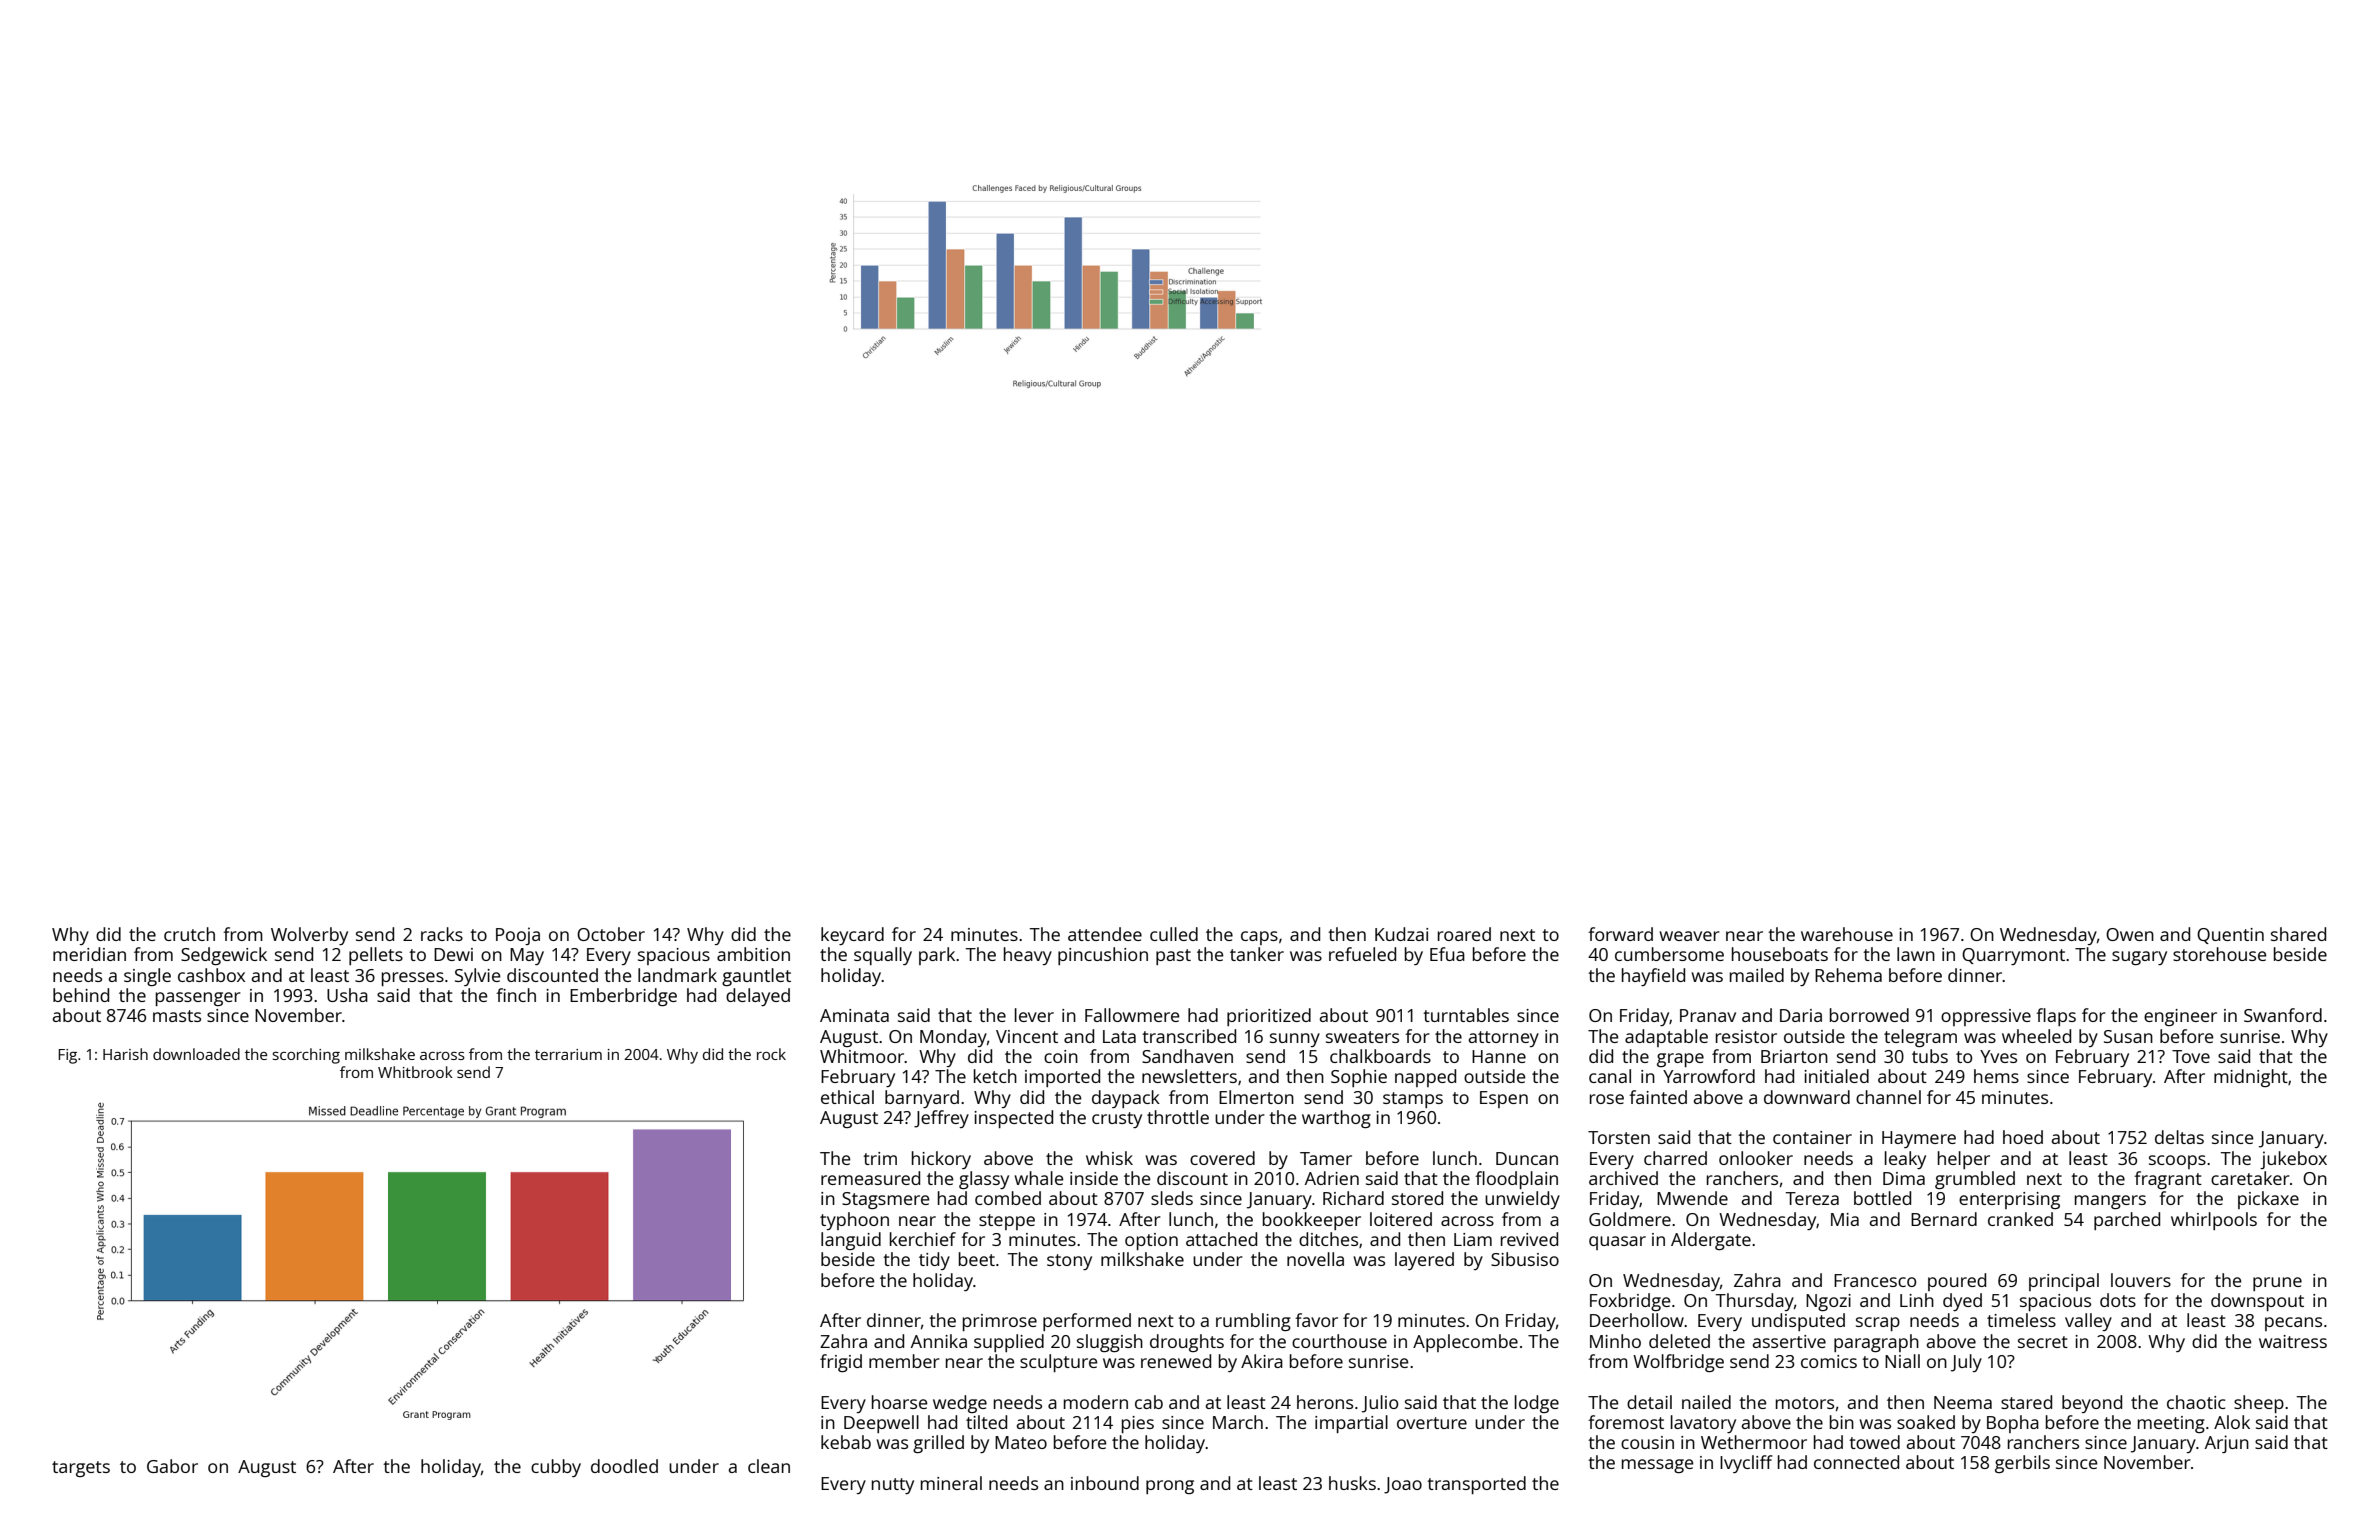 The height and width of the page is (1540, 2380). What do you see at coordinates (1619, 1137) in the page?
I see `Torsten` at bounding box center [1619, 1137].
